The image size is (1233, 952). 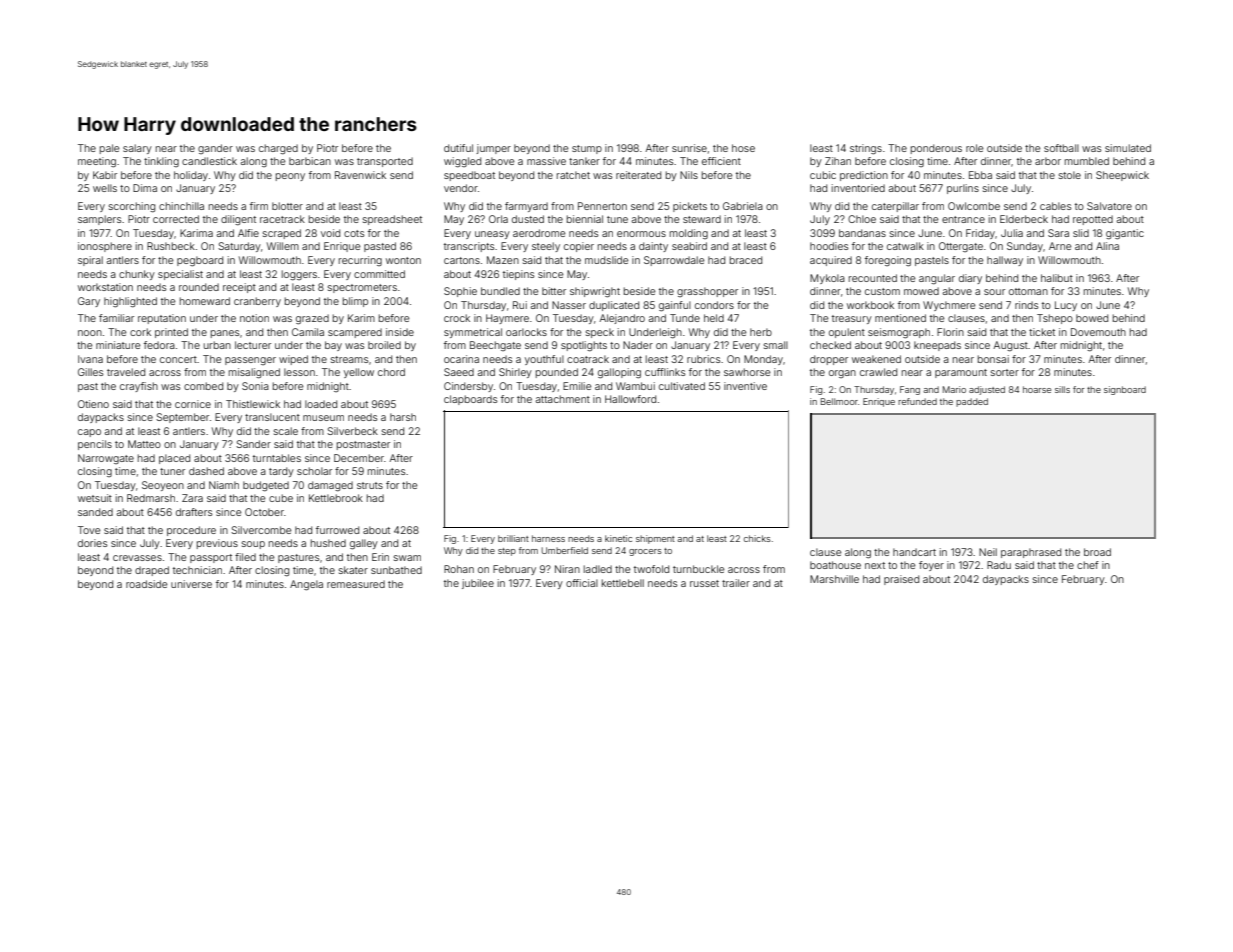 I want to click on traveled, so click(x=126, y=372).
